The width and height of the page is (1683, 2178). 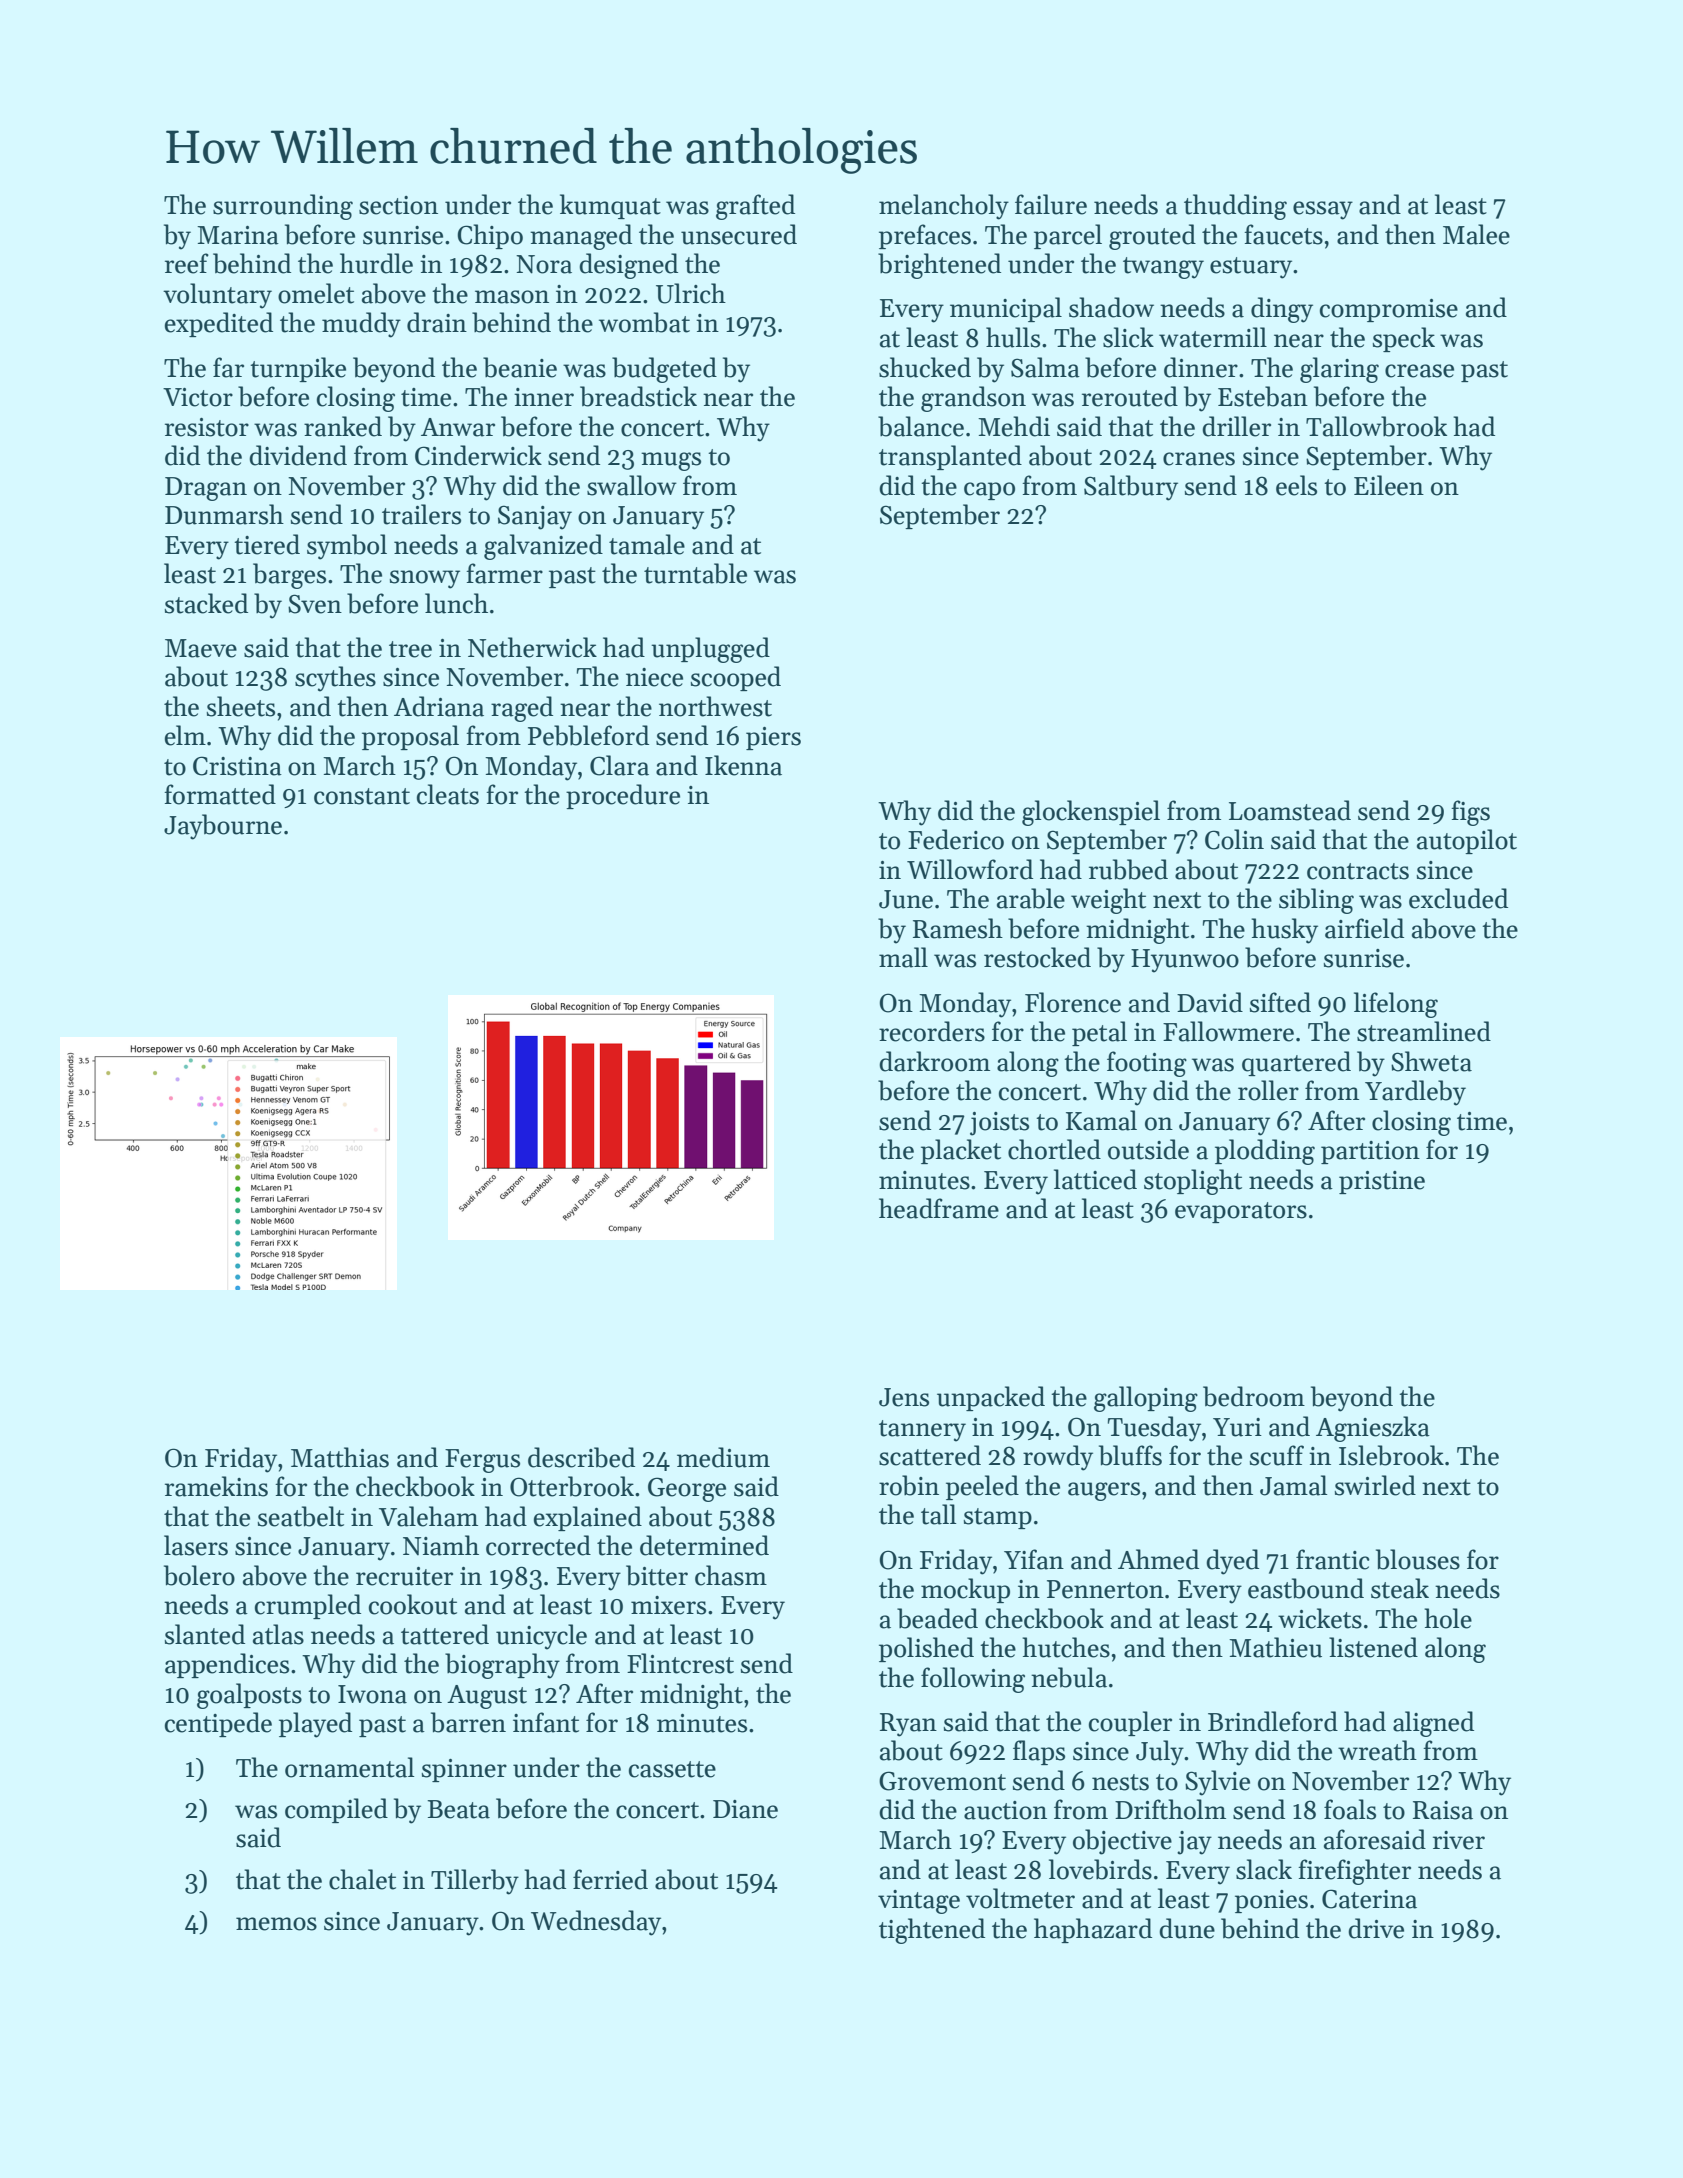 What do you see at coordinates (223, 827) in the page?
I see `Jaybourne` at bounding box center [223, 827].
